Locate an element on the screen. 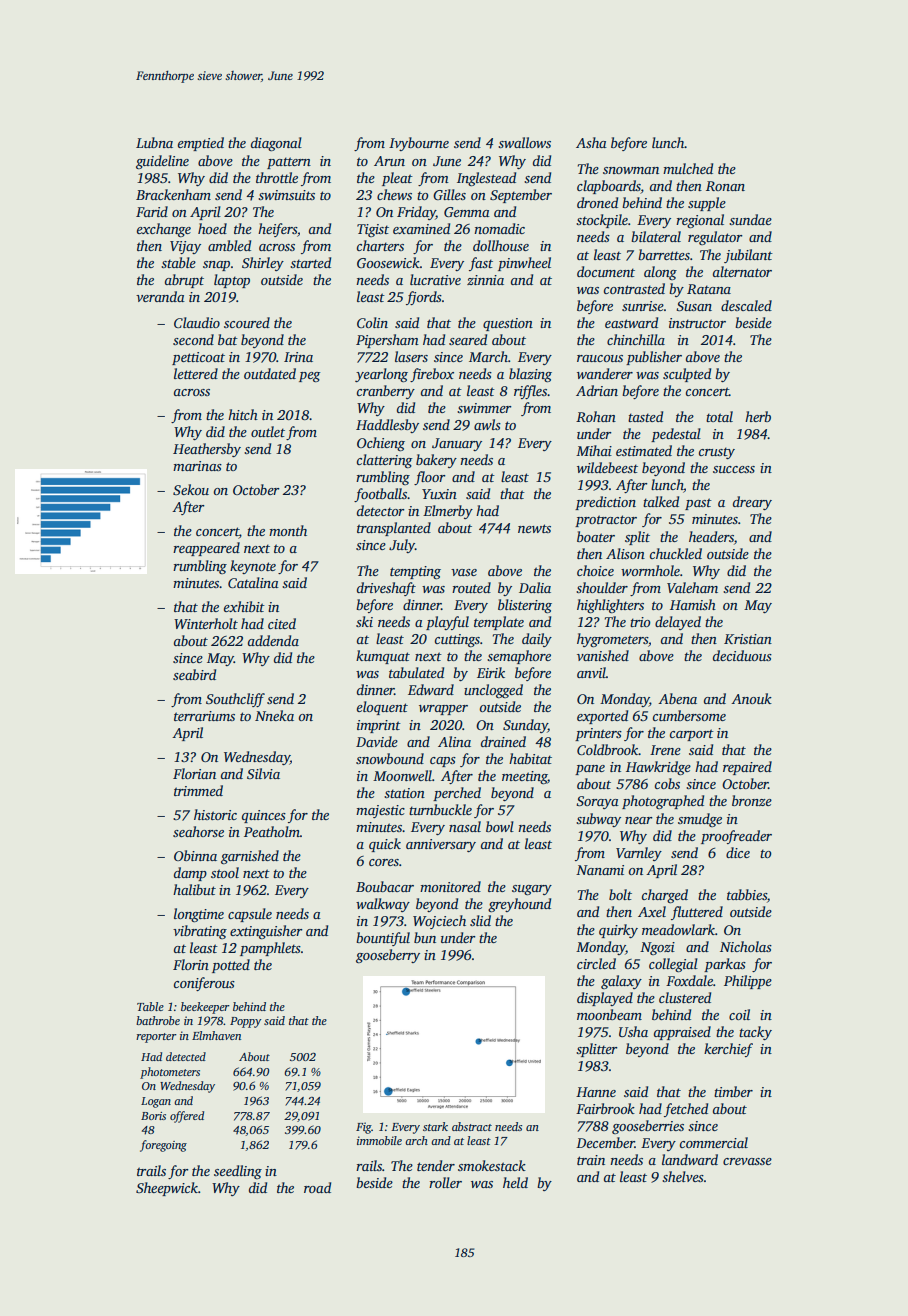 The image size is (908, 1316). kumquat is located at coordinates (383, 657).
